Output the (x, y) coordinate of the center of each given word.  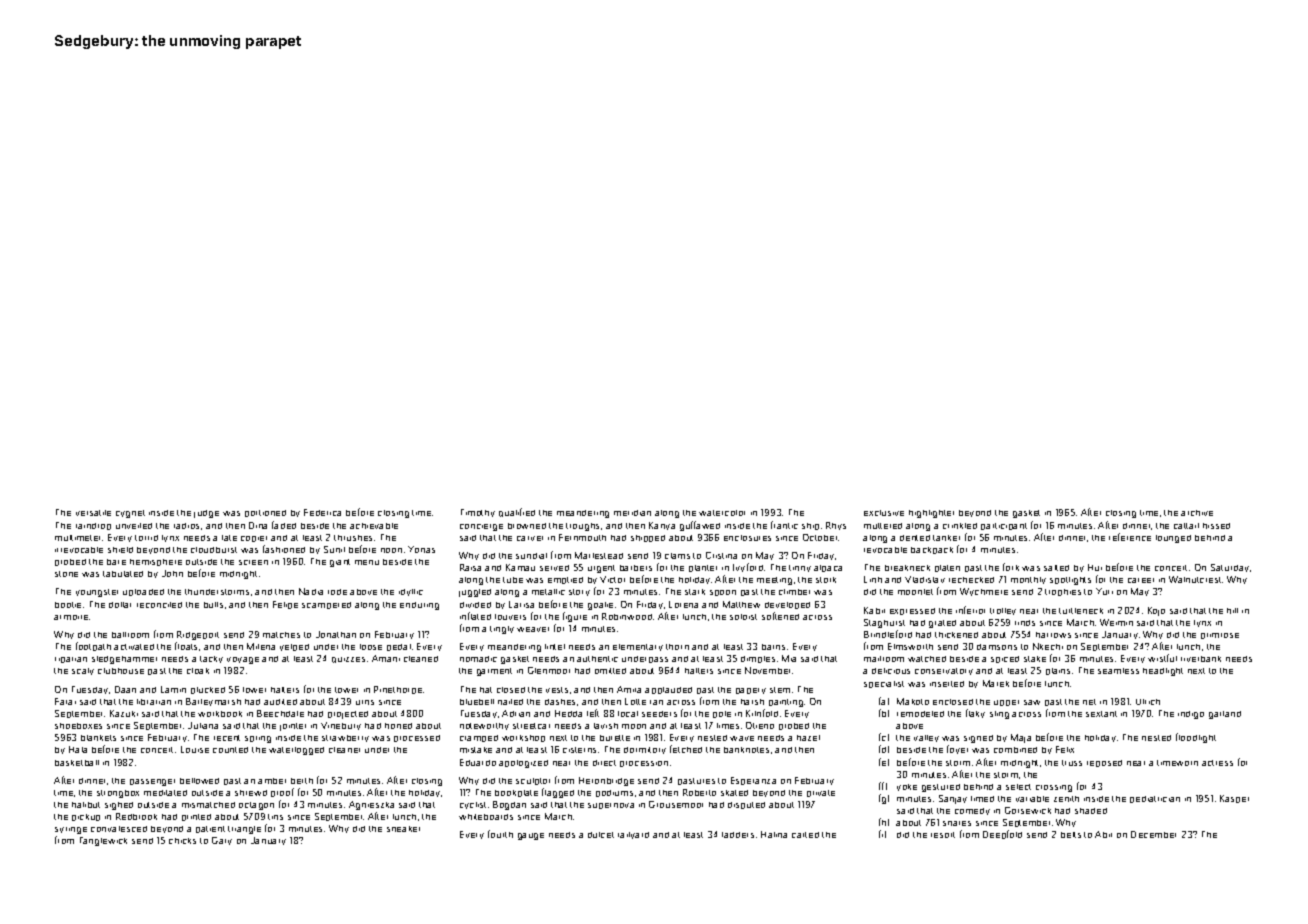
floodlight (1196, 738)
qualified (517, 512)
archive (1197, 513)
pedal (399, 647)
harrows (1053, 635)
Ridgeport (198, 635)
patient (210, 829)
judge (206, 514)
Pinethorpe (398, 690)
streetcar (531, 726)
